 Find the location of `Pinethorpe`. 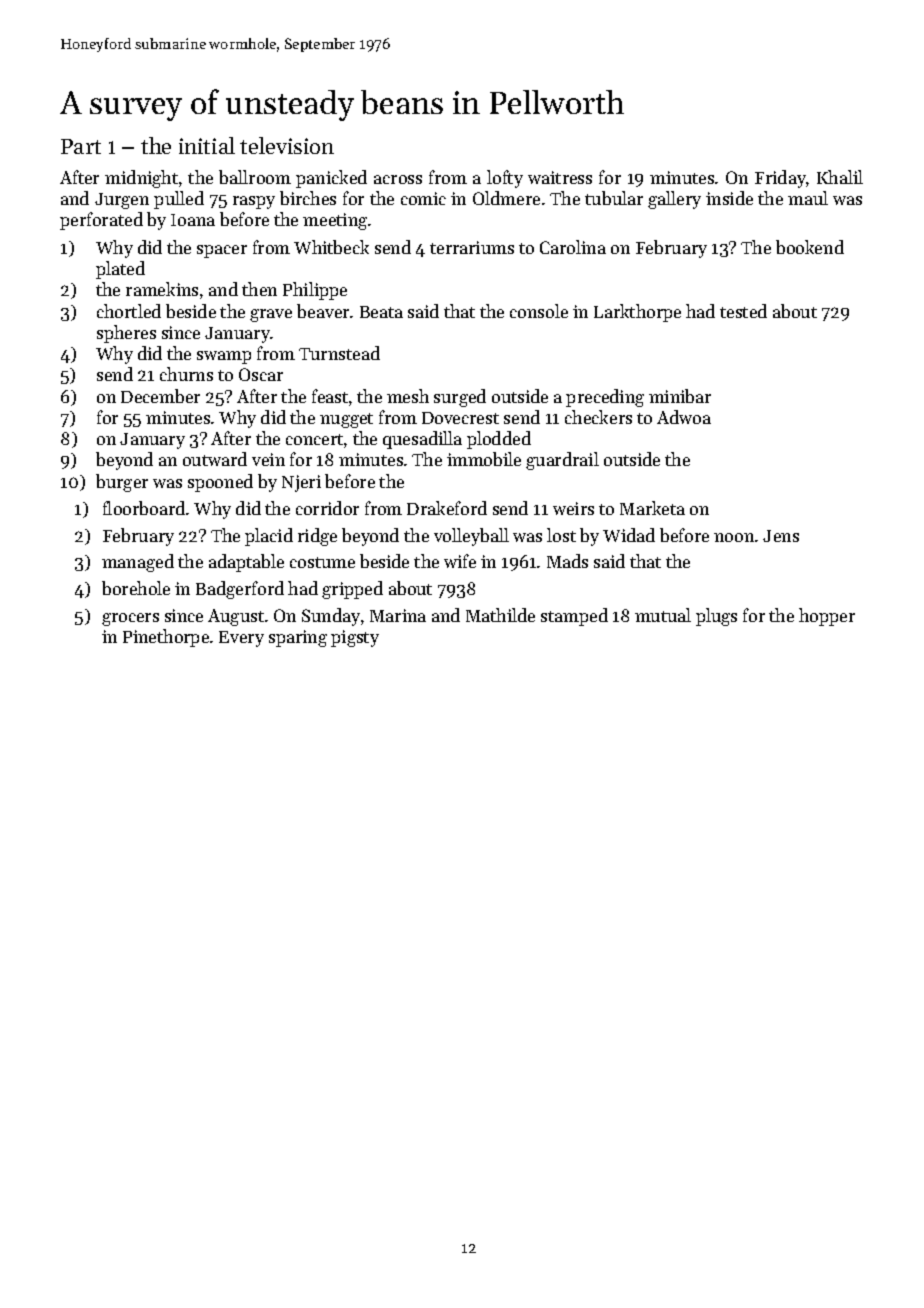

Pinethorpe is located at coordinates (166, 638).
